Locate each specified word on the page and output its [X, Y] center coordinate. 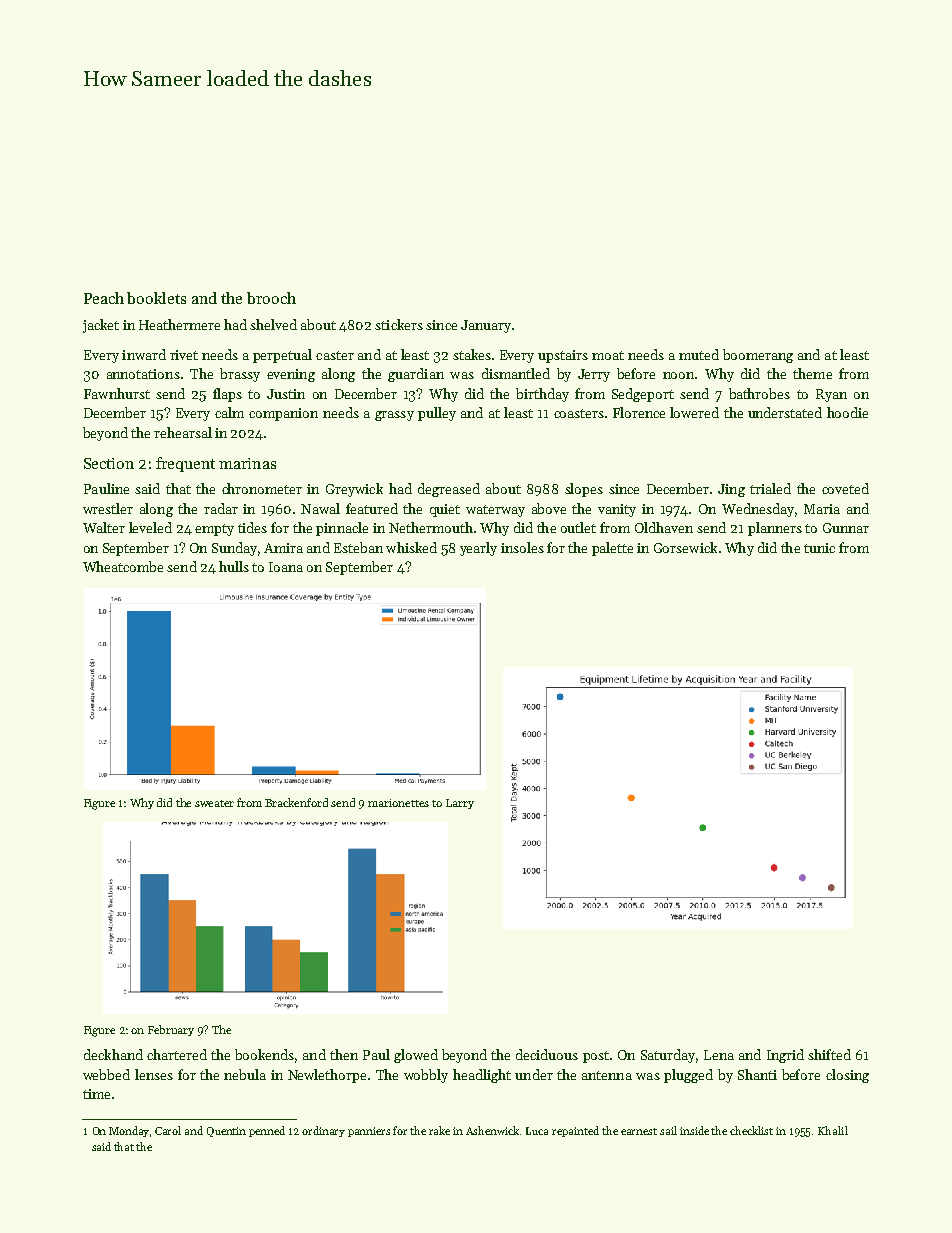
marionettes [398, 803]
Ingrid [785, 1056]
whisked [411, 547]
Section [109, 463]
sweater [214, 803]
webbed [106, 1074]
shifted [829, 1054]
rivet [184, 355]
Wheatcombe [123, 566]
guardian [416, 375]
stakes [472, 354]
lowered [694, 412]
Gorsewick [685, 547]
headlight [482, 1076]
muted [699, 354]
